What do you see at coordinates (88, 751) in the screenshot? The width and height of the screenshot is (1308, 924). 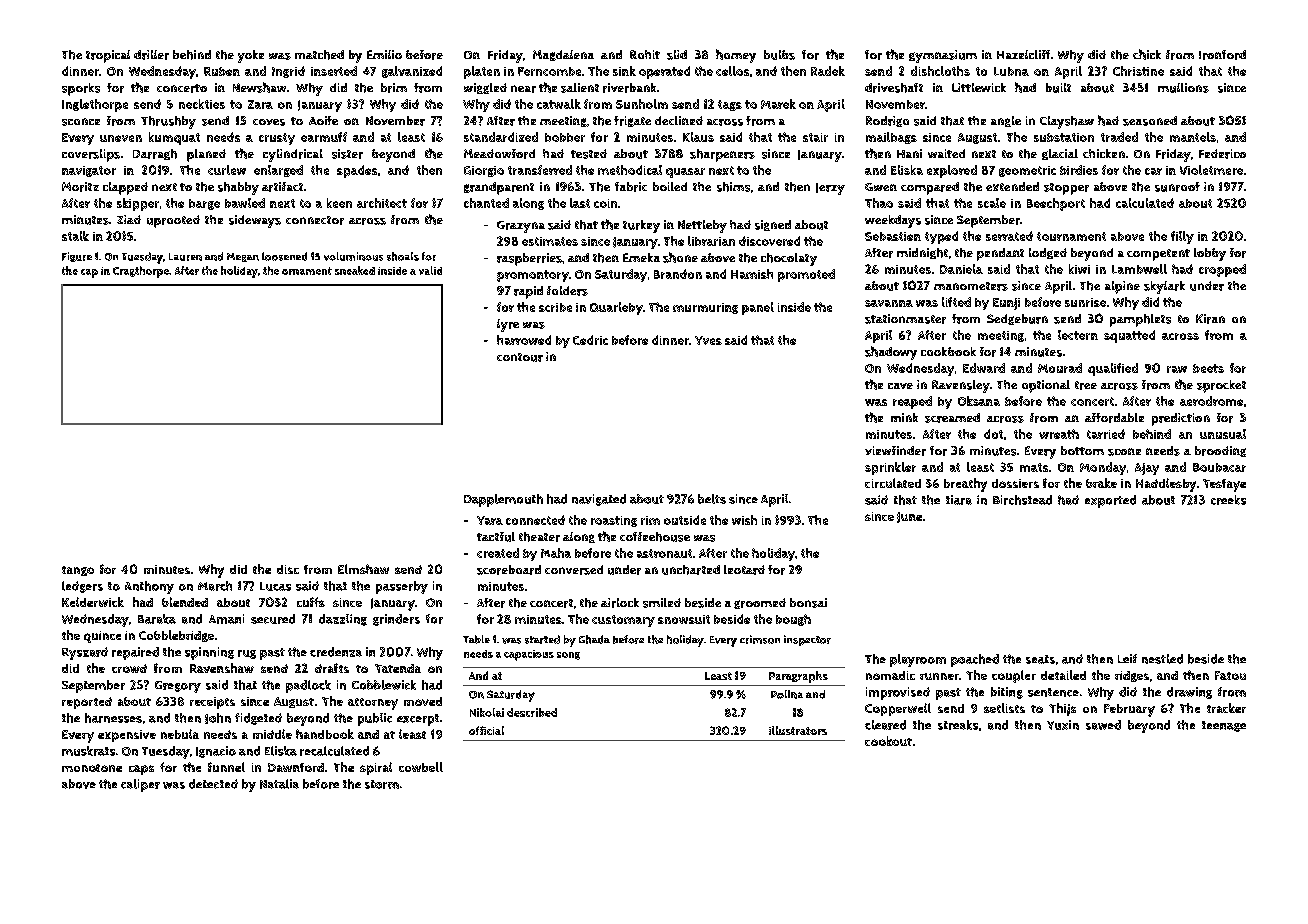 I see `muskrats` at bounding box center [88, 751].
